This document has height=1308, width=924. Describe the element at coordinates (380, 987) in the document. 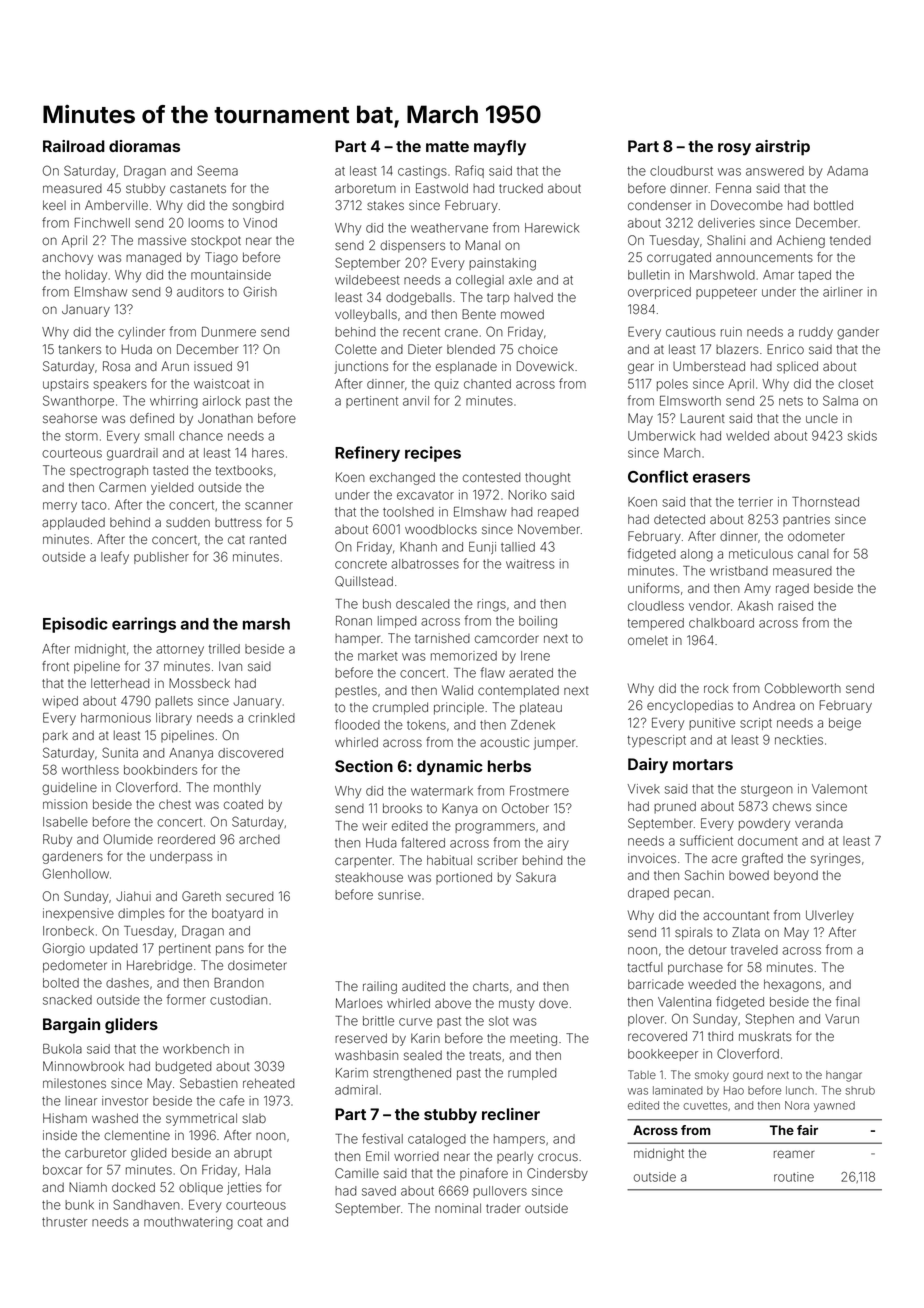

I see `railing` at that location.
